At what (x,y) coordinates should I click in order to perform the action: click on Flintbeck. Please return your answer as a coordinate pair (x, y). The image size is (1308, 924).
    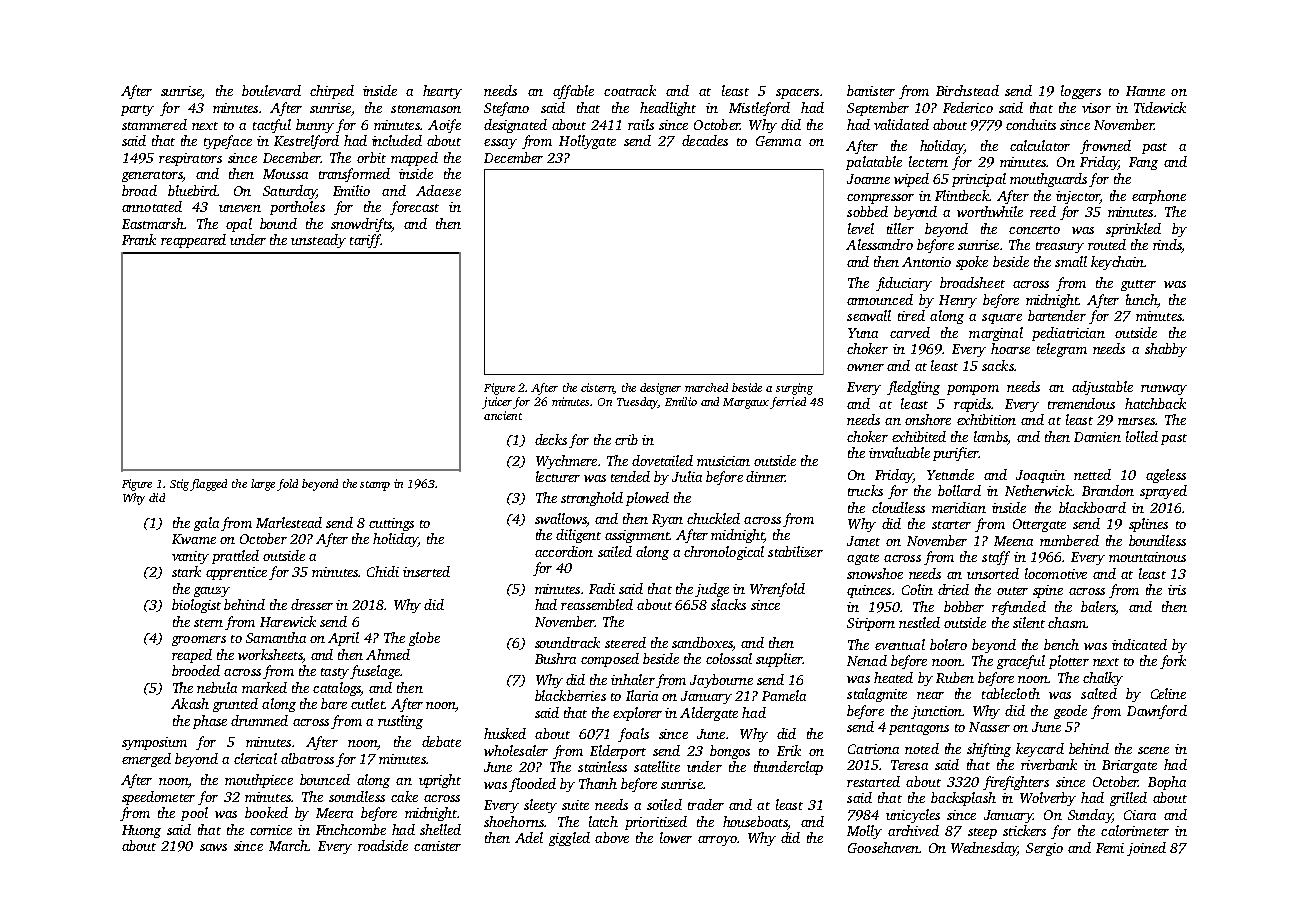
    Looking at the image, I should click on (962, 195).
